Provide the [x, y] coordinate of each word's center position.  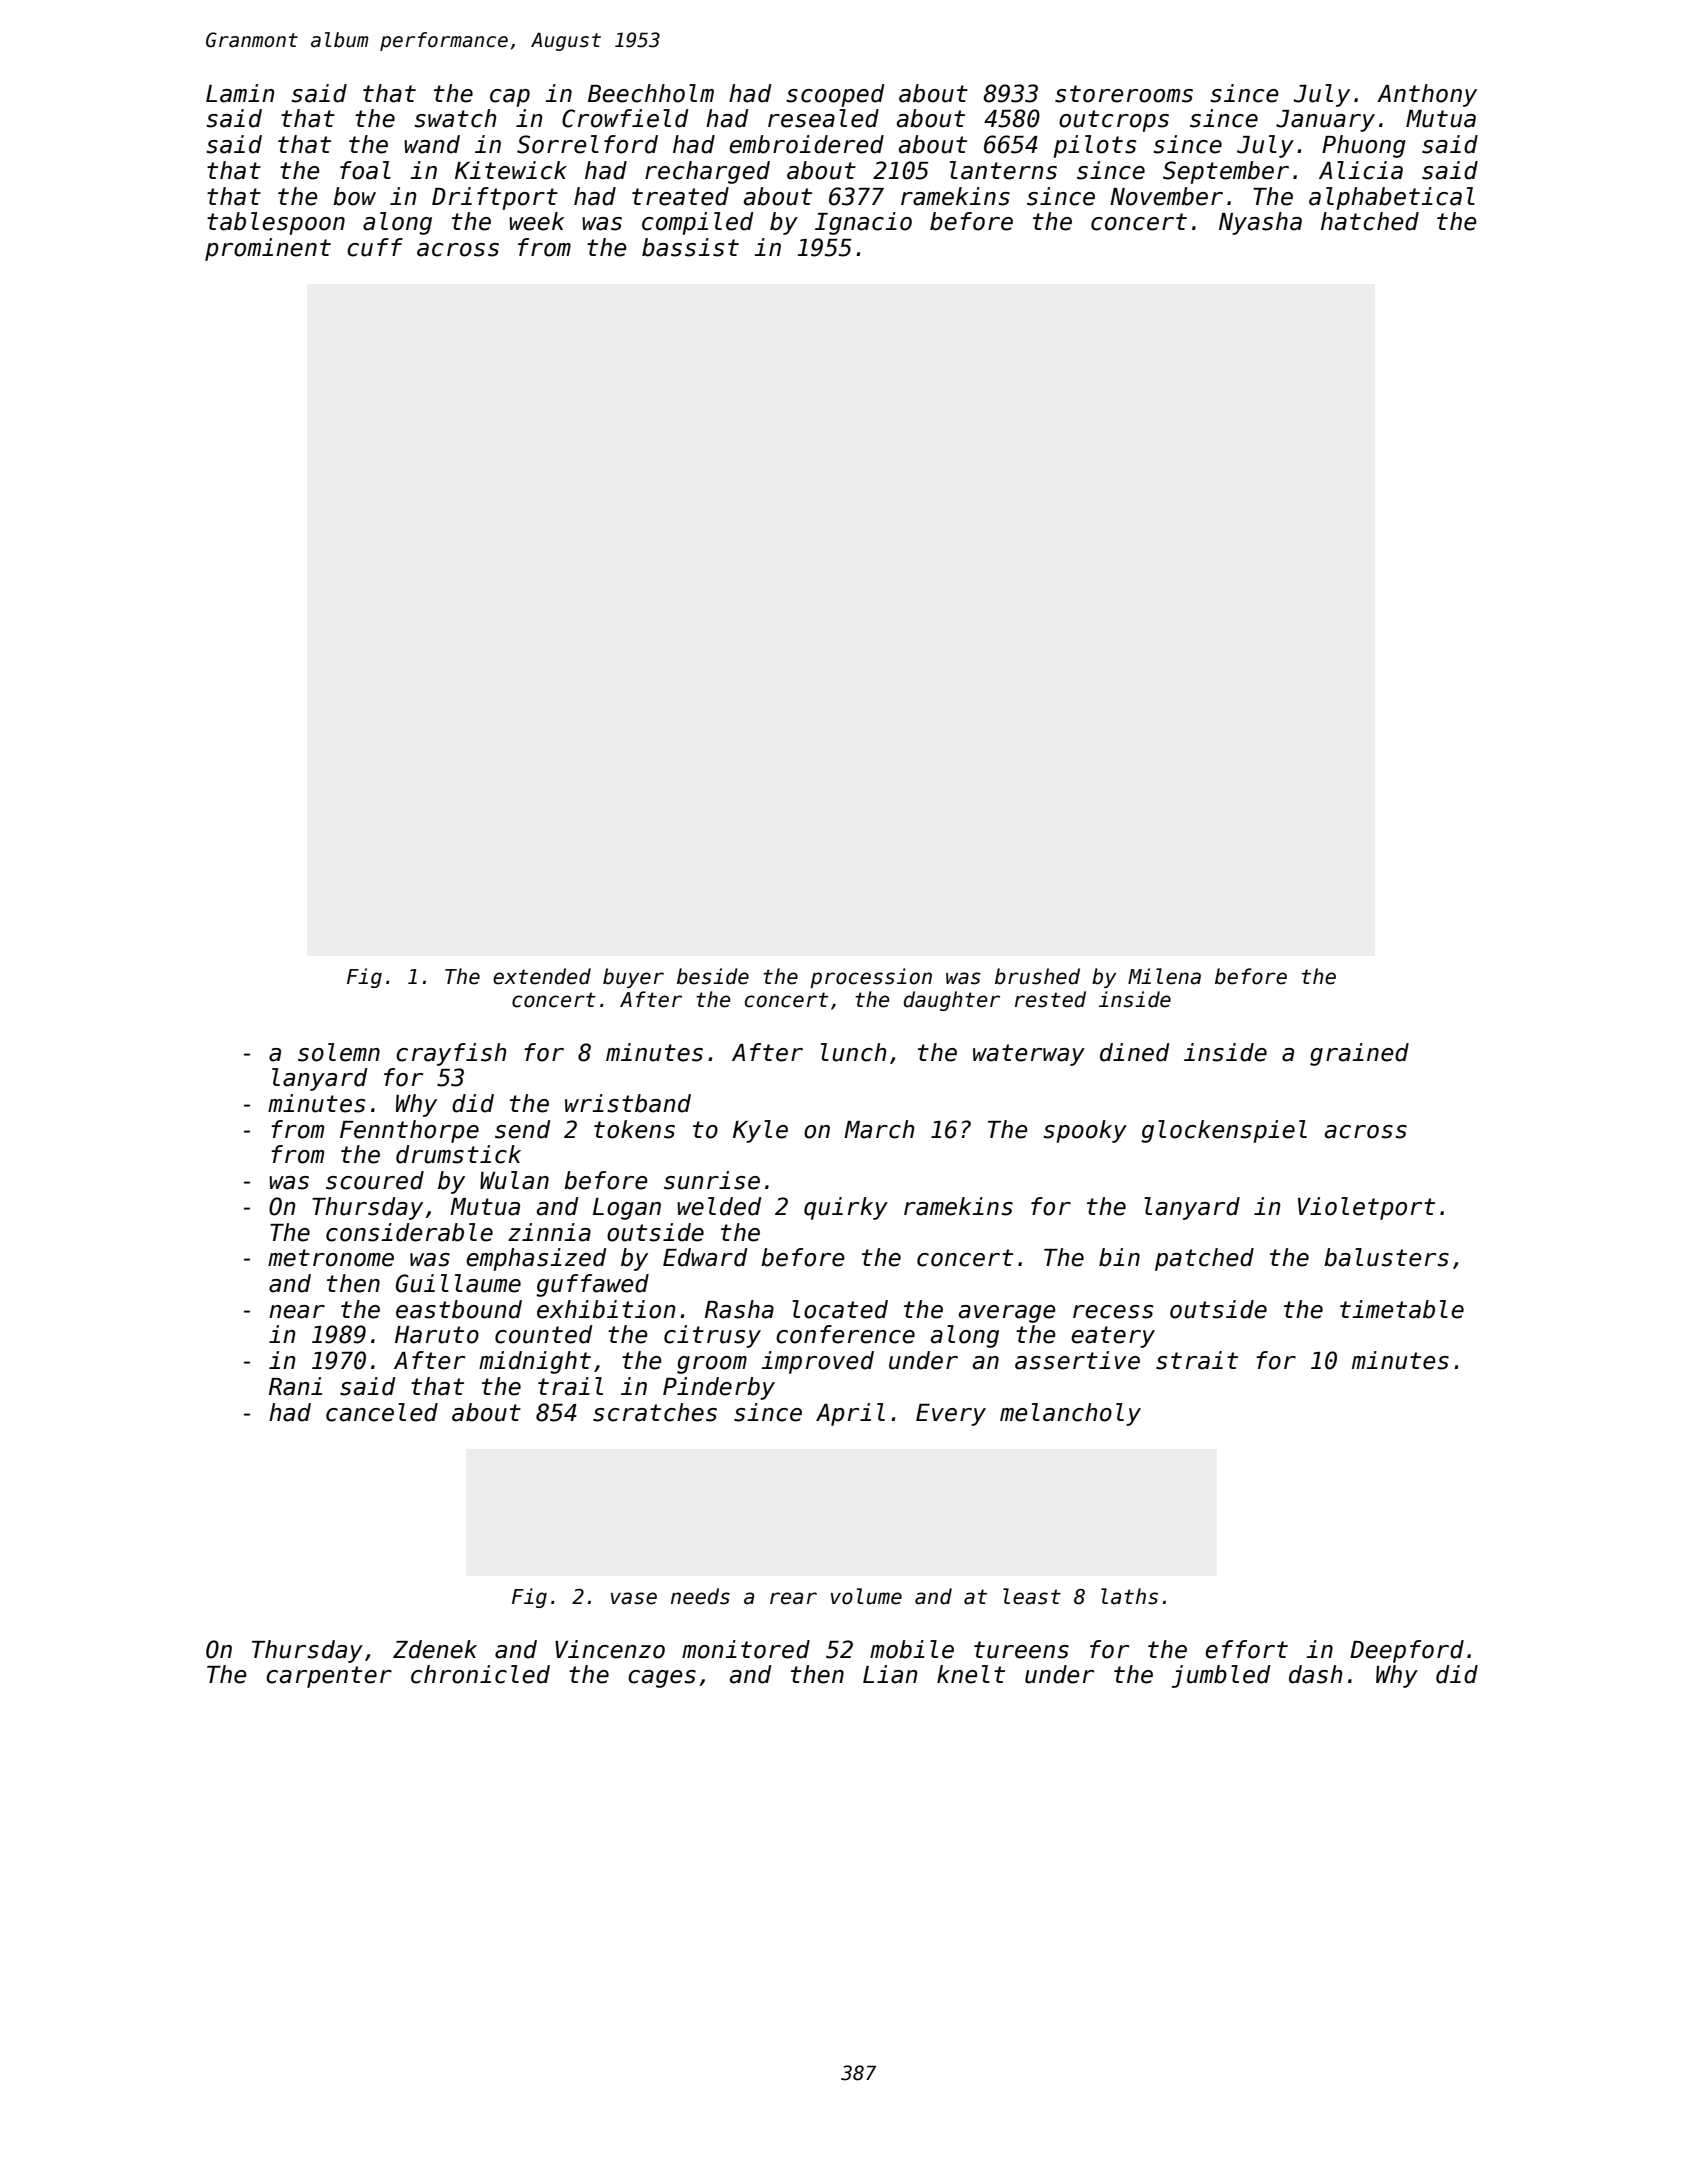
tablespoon [276, 223]
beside [713, 976]
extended [542, 976]
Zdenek [435, 1649]
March [879, 1129]
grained [1359, 1054]
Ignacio [863, 223]
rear [793, 1598]
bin [1119, 1257]
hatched [1370, 221]
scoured [375, 1180]
